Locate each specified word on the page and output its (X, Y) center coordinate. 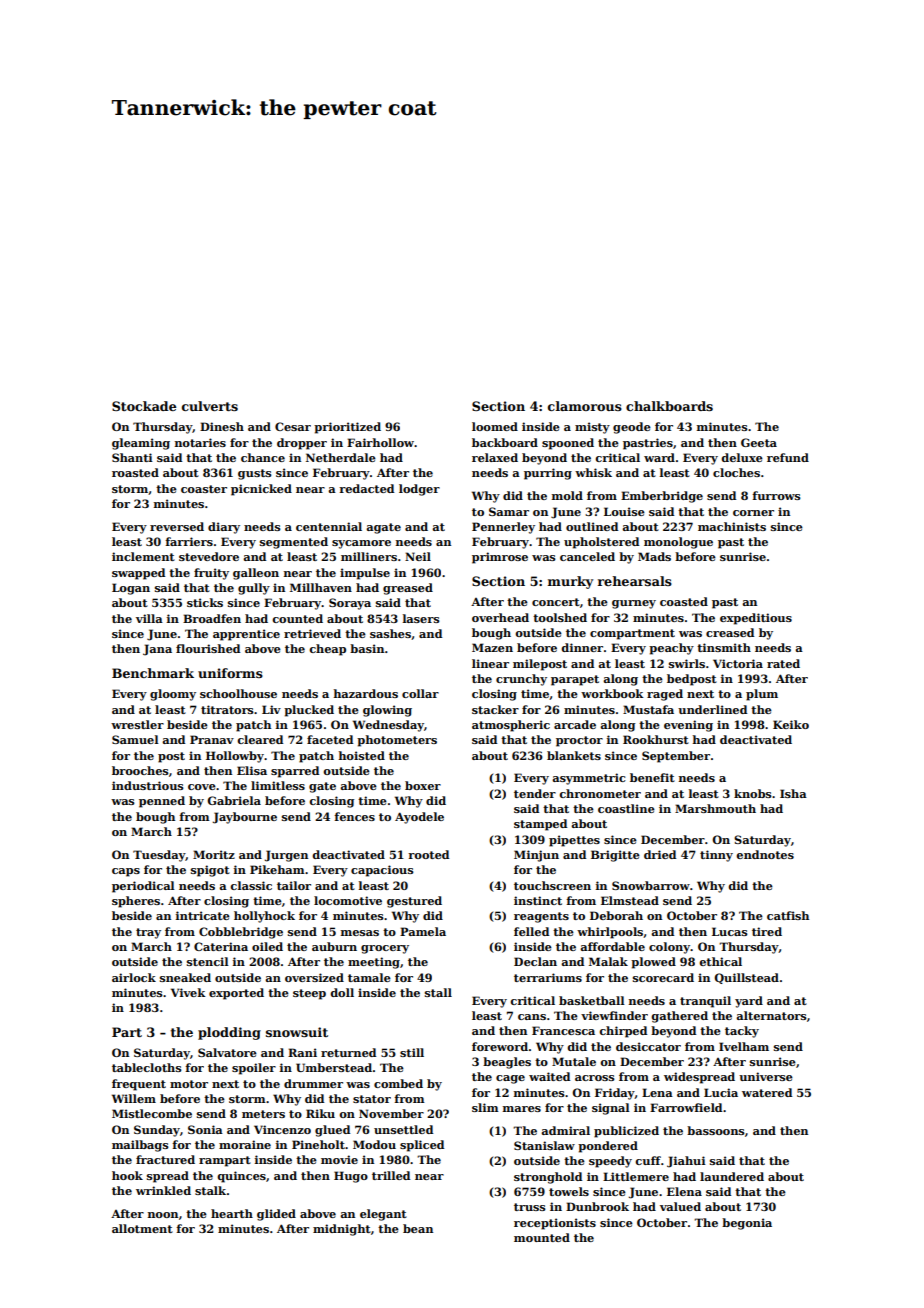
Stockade (144, 406)
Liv (271, 709)
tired (767, 931)
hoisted (362, 755)
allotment (142, 1228)
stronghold (548, 1178)
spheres (136, 902)
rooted (428, 854)
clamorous (585, 406)
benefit (652, 777)
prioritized (347, 428)
